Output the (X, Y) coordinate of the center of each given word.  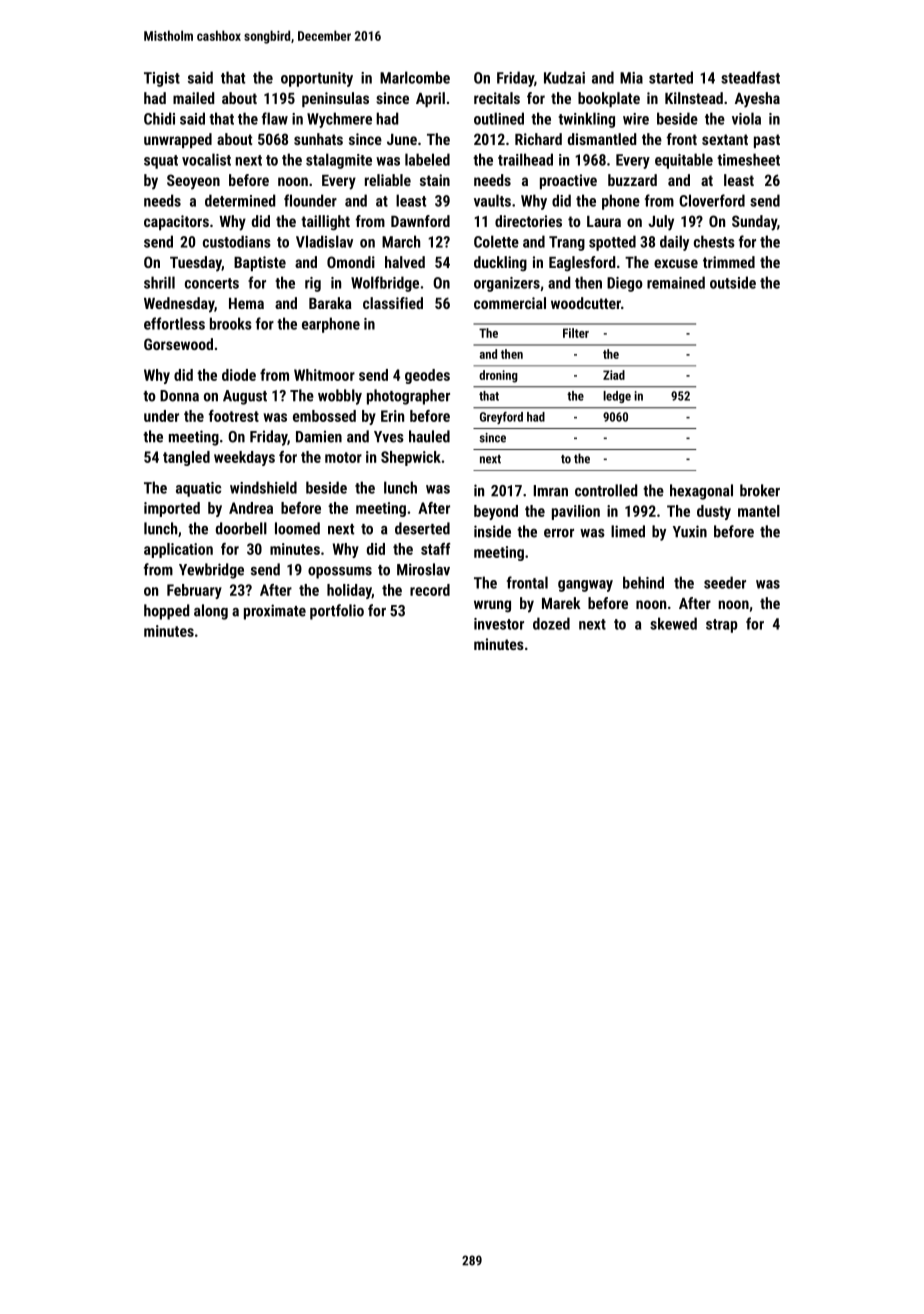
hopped (166, 612)
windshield (263, 487)
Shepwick (411, 458)
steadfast (750, 77)
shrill (159, 282)
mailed (193, 98)
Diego (625, 284)
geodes (427, 376)
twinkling (586, 120)
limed (628, 531)
